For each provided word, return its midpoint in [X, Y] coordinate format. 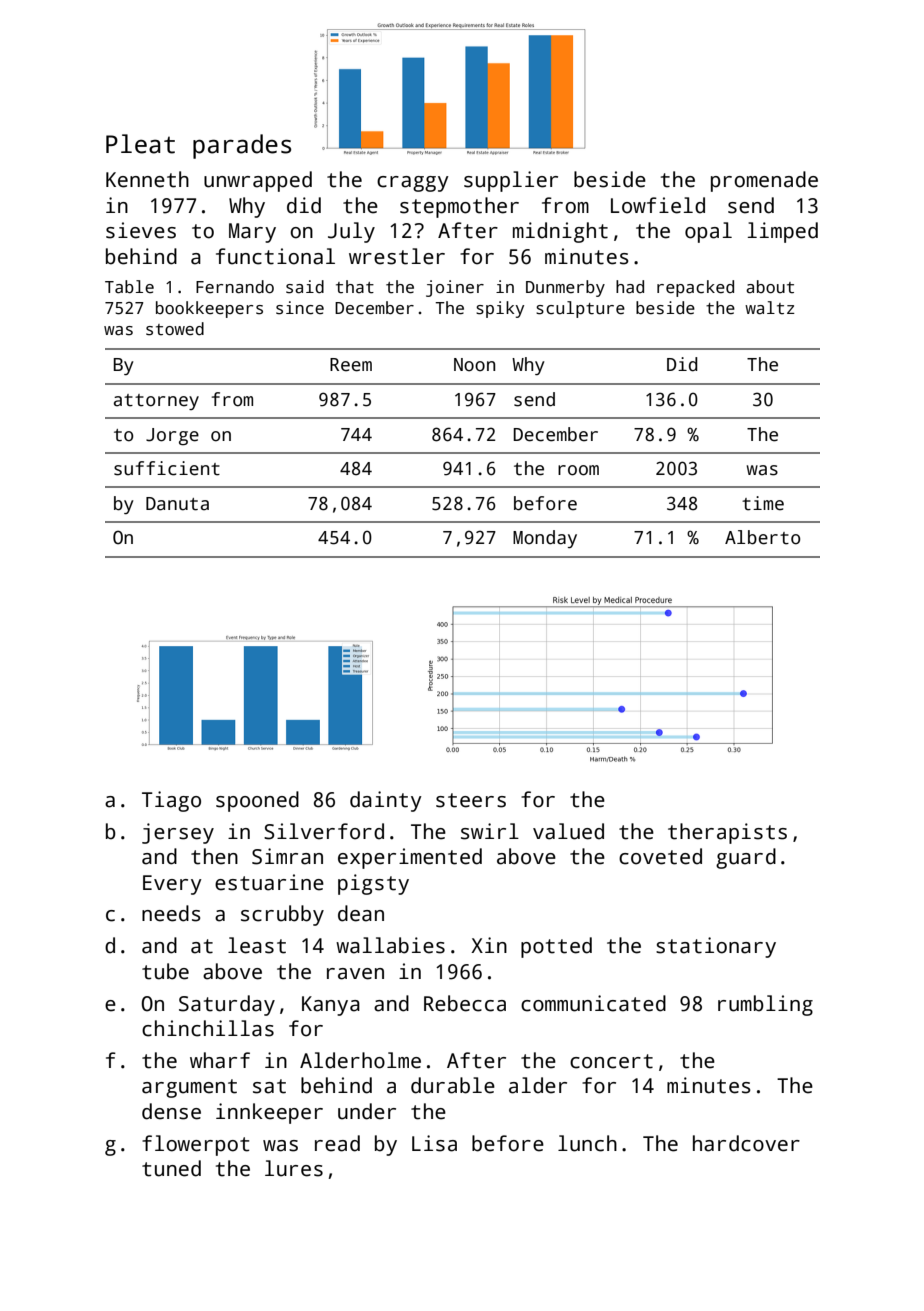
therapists [727, 833]
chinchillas [208, 1028]
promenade [764, 181]
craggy [413, 184]
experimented [410, 858]
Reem [351, 365]
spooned [257, 801]
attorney [156, 402]
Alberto [763, 537]
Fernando [235, 287]
